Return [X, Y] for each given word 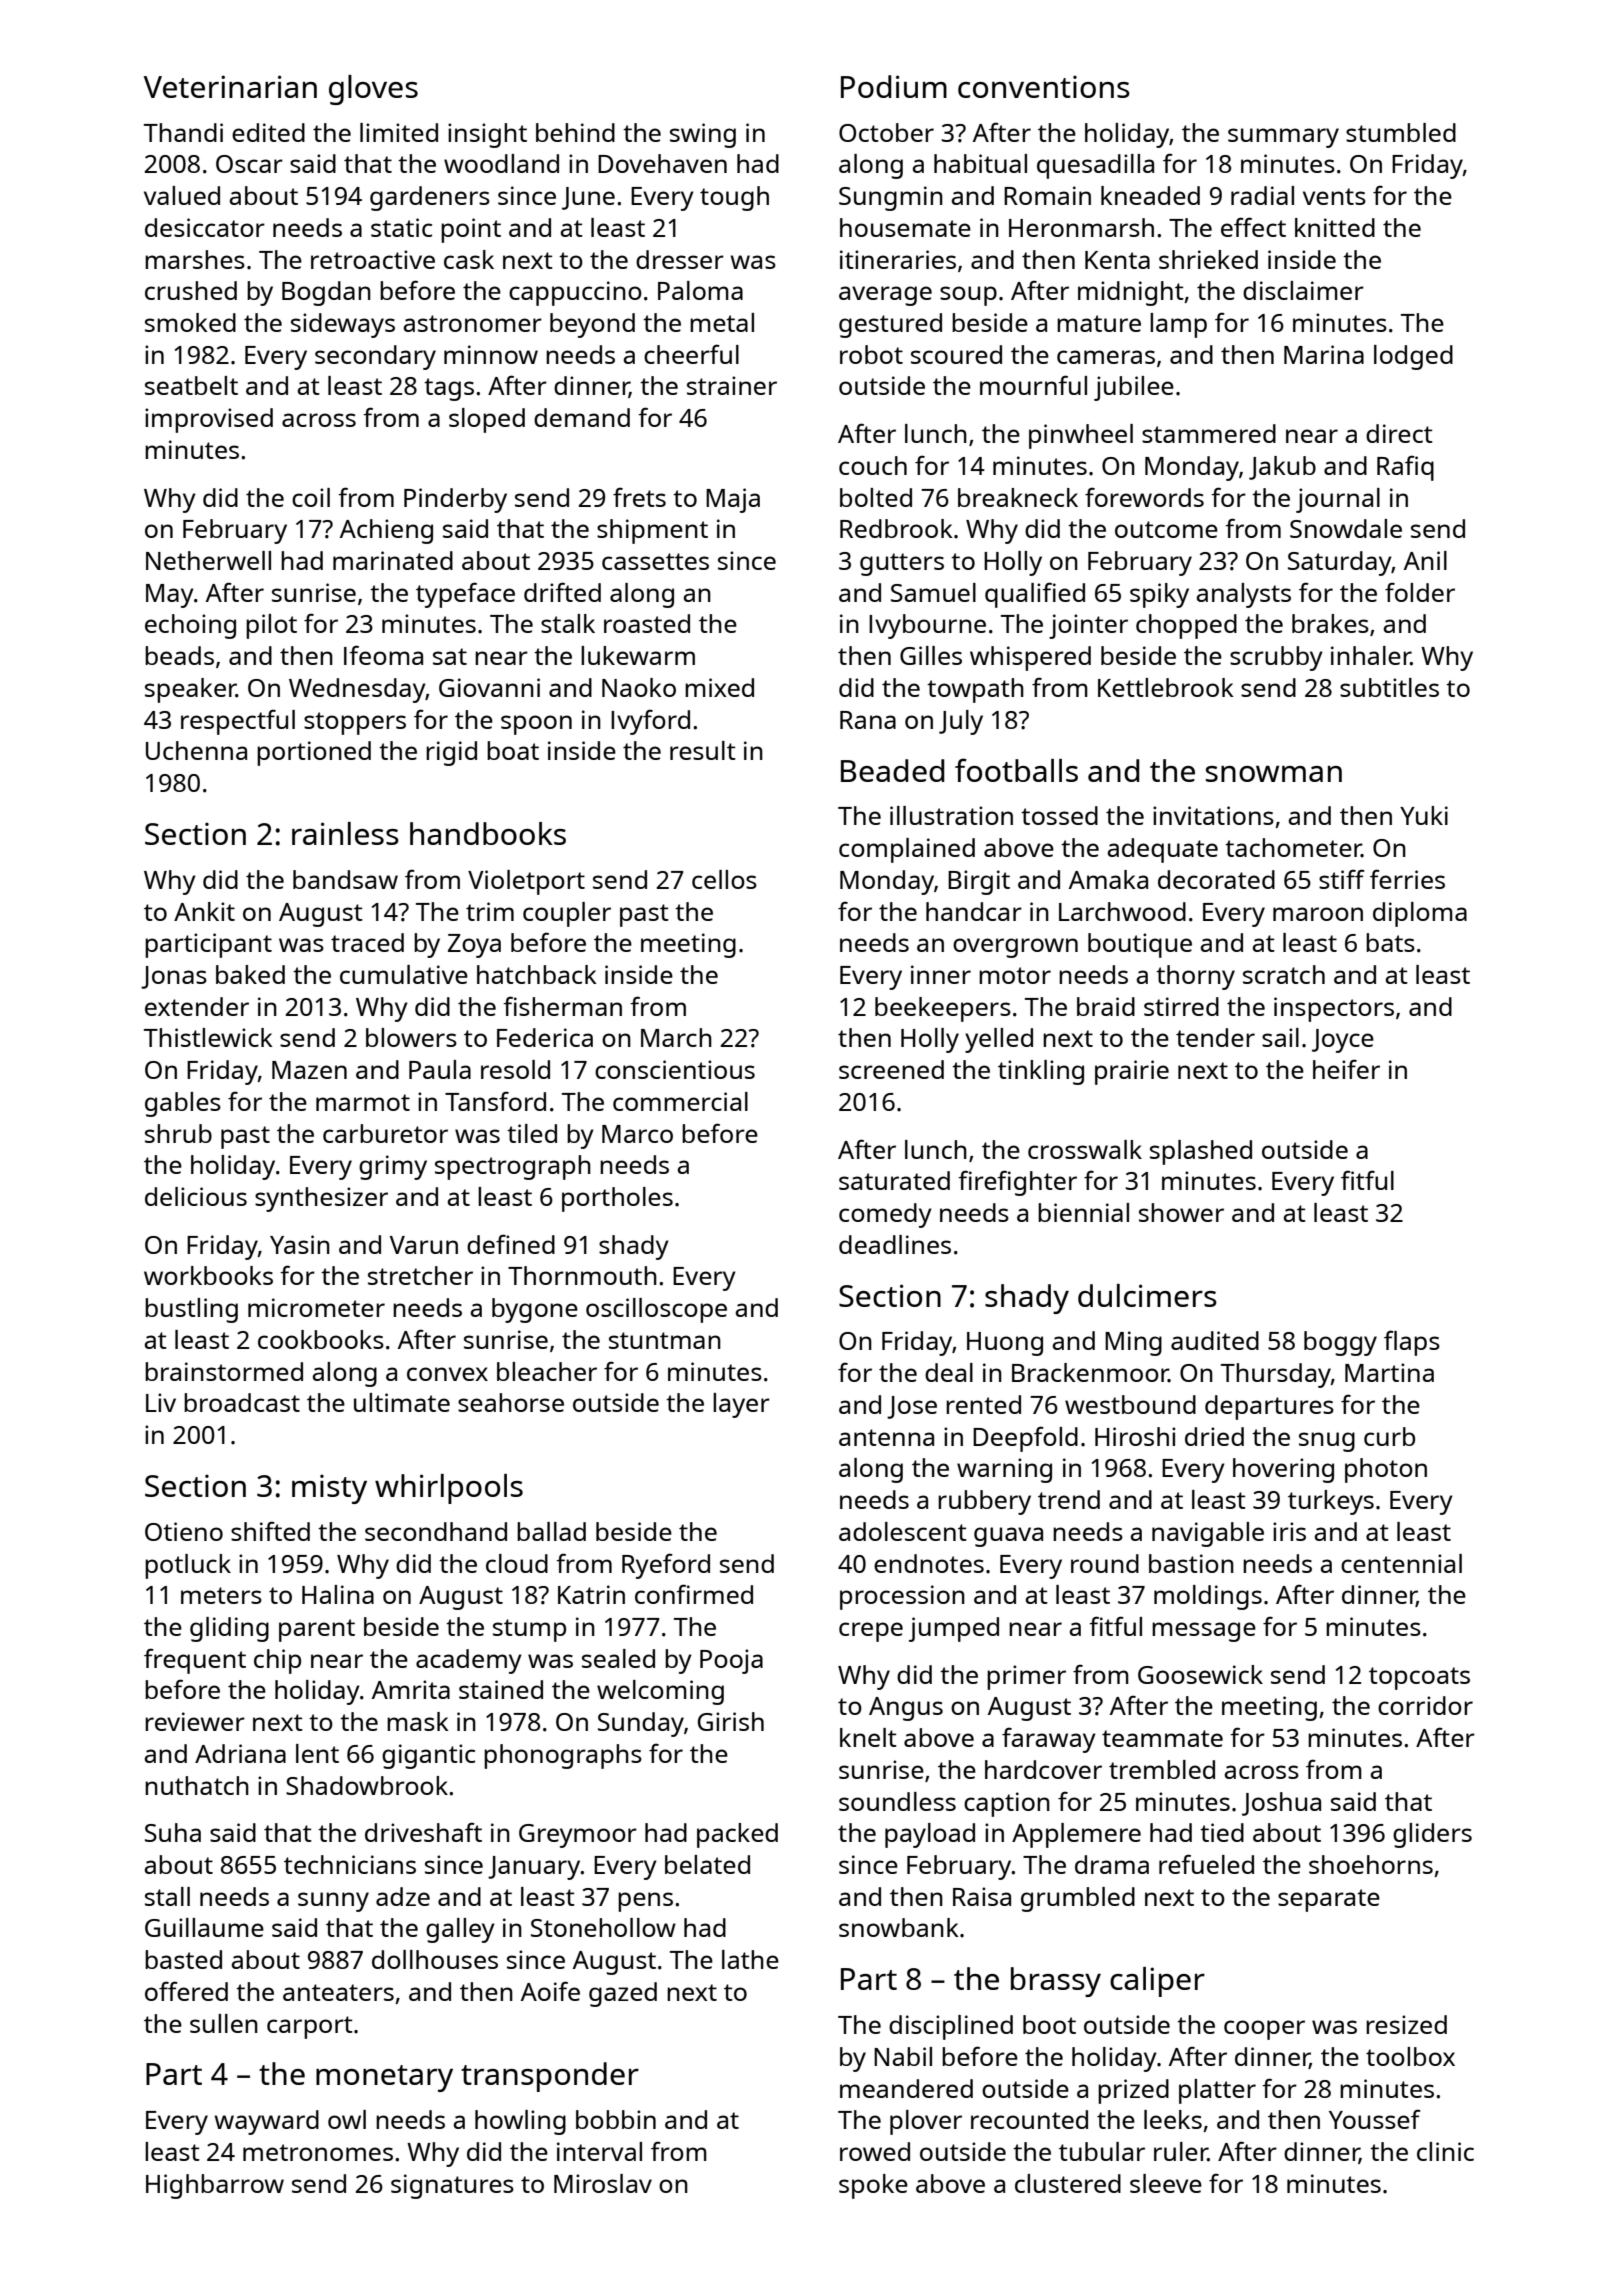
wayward [267, 2122]
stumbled [1401, 132]
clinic [1445, 2151]
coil [311, 497]
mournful [1033, 385]
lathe [750, 1959]
